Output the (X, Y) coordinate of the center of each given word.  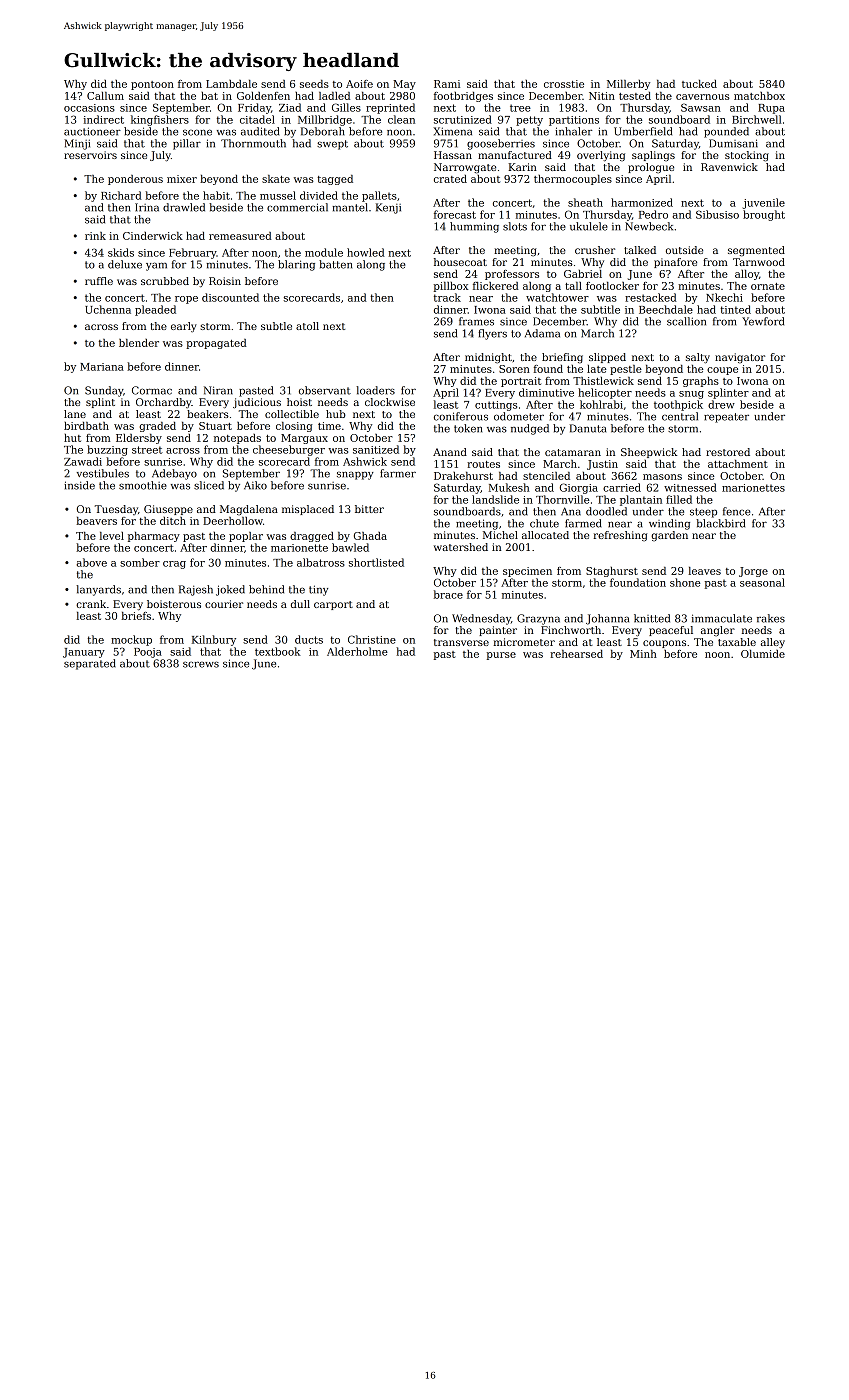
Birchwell (757, 119)
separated (90, 664)
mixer (182, 179)
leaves (704, 571)
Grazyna (538, 619)
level (112, 536)
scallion (686, 321)
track (447, 297)
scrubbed (165, 281)
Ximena (452, 131)
